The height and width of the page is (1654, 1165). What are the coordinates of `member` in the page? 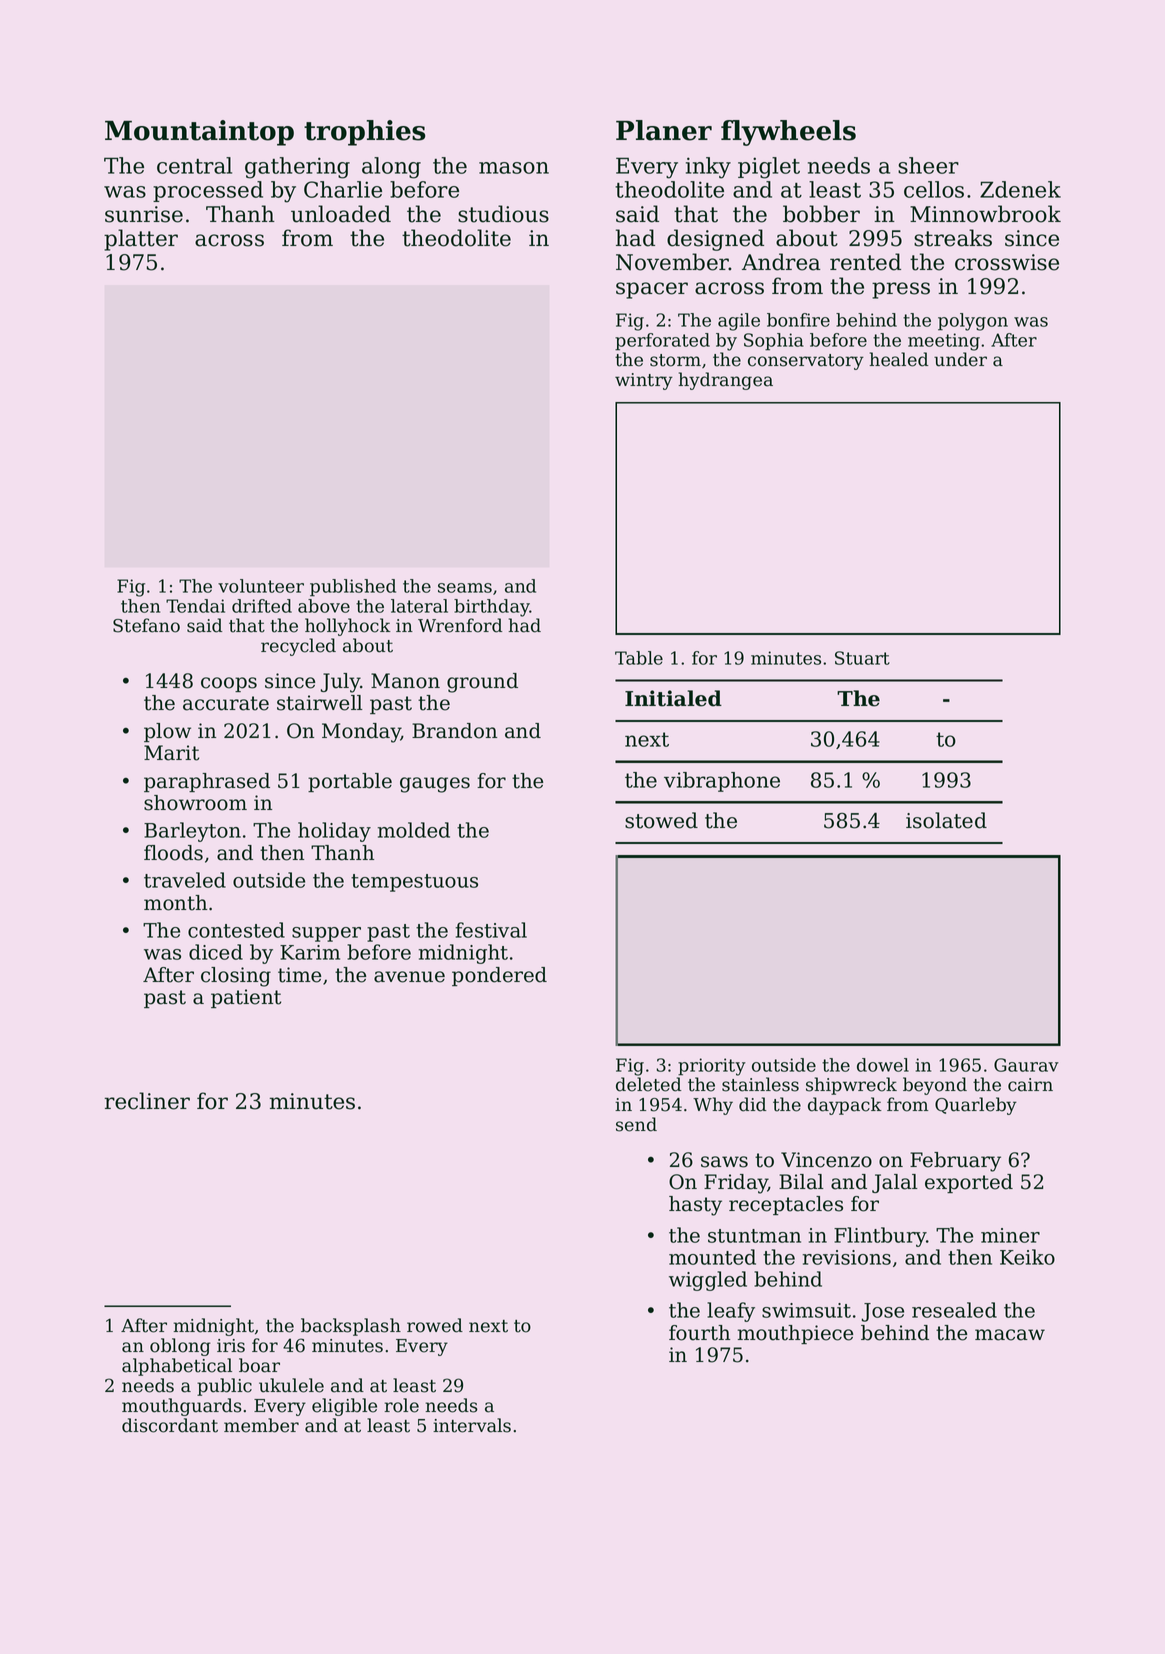 It's located at (261, 1425).
